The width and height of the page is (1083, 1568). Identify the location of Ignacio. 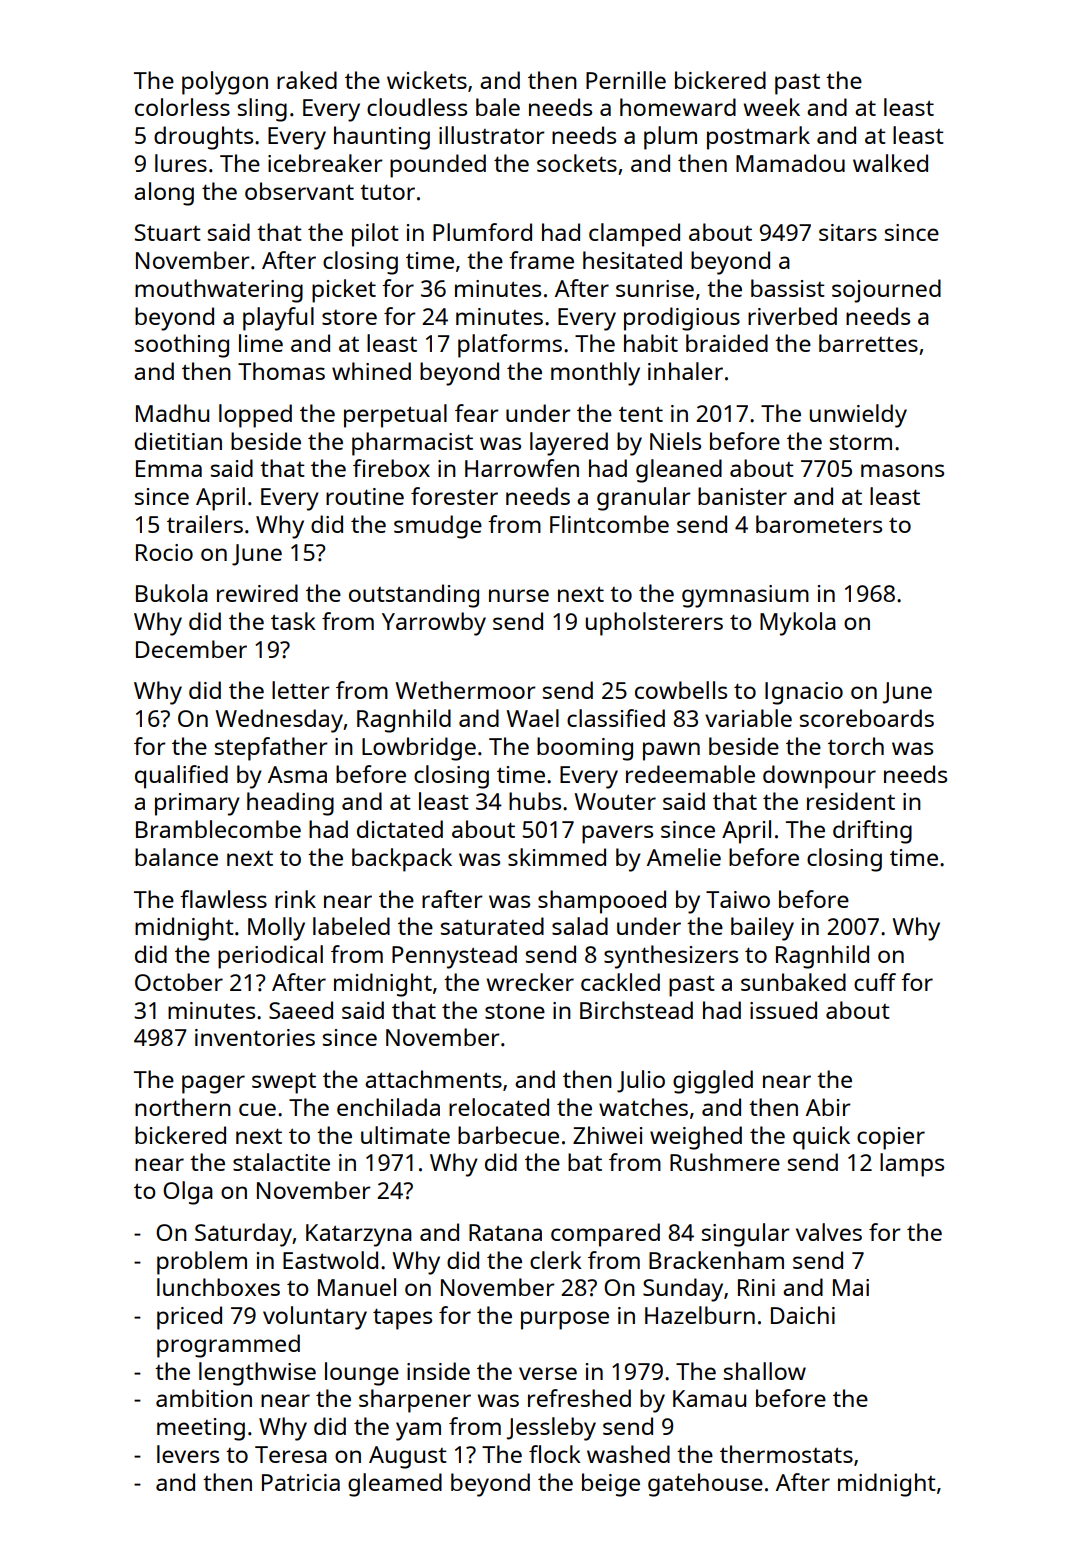
(804, 693).
